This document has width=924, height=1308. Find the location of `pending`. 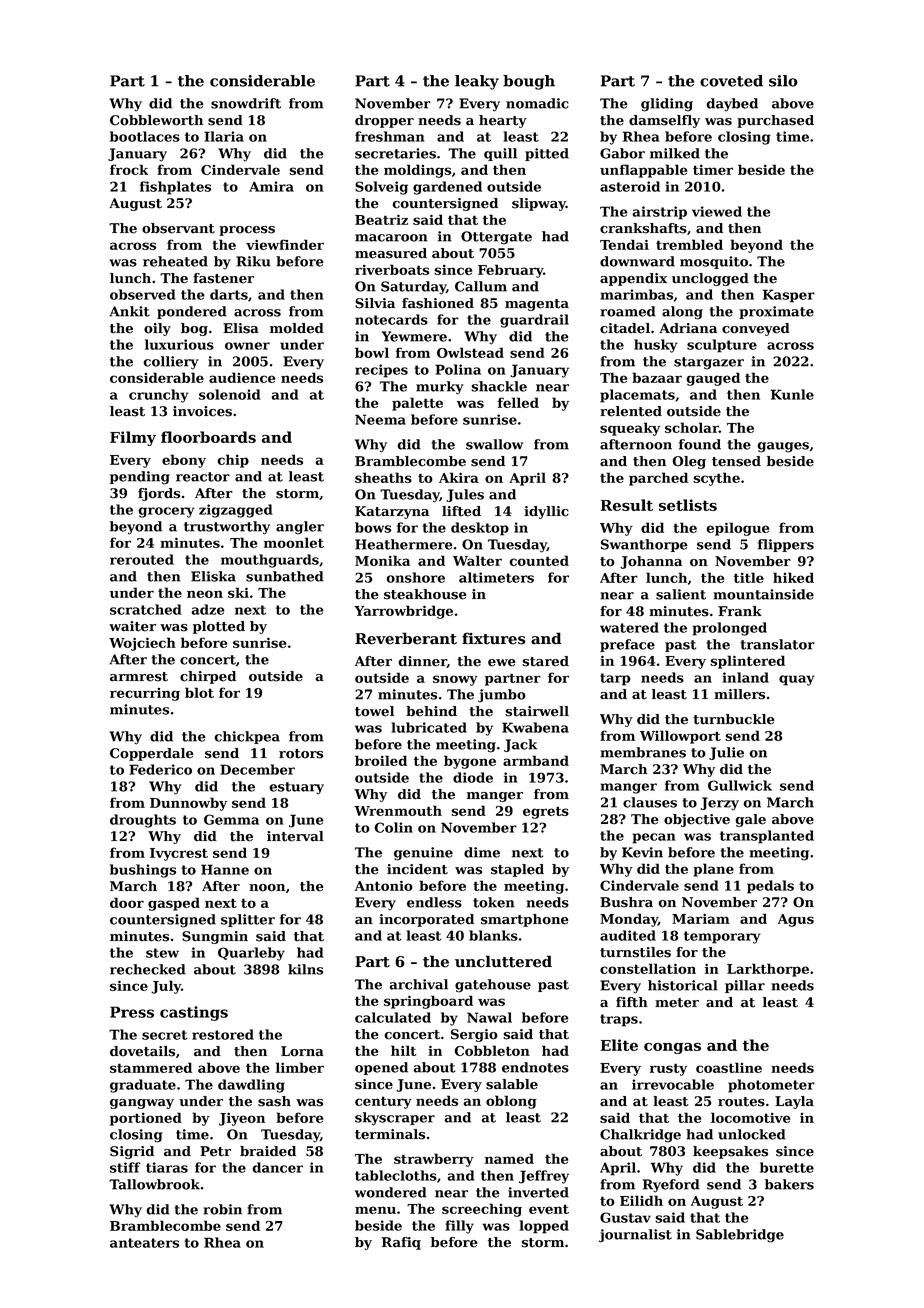

pending is located at coordinates (140, 478).
